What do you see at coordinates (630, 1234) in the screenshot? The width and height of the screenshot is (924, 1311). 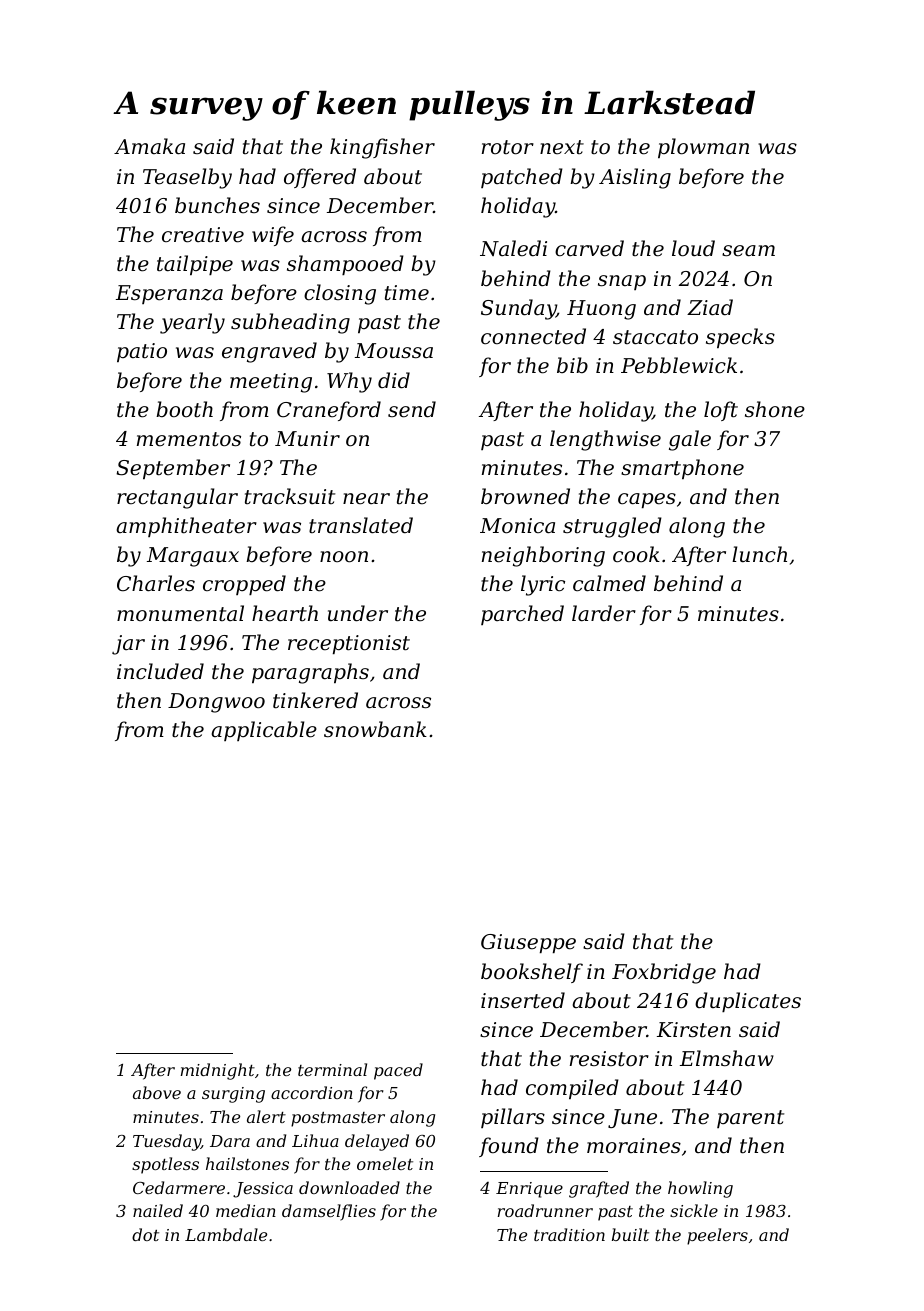 I see `built` at bounding box center [630, 1234].
